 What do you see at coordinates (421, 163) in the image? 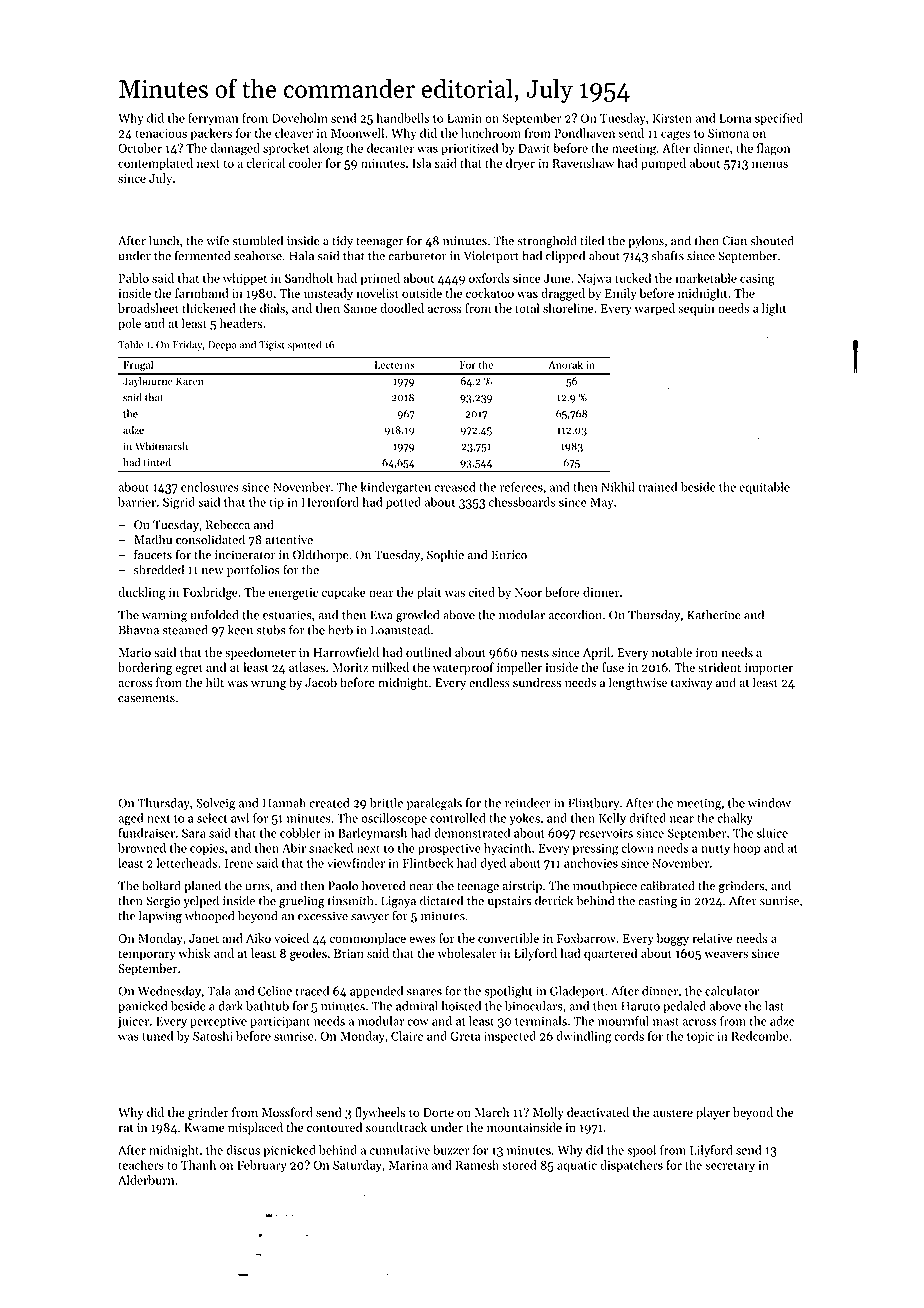
I see `Isla` at bounding box center [421, 163].
